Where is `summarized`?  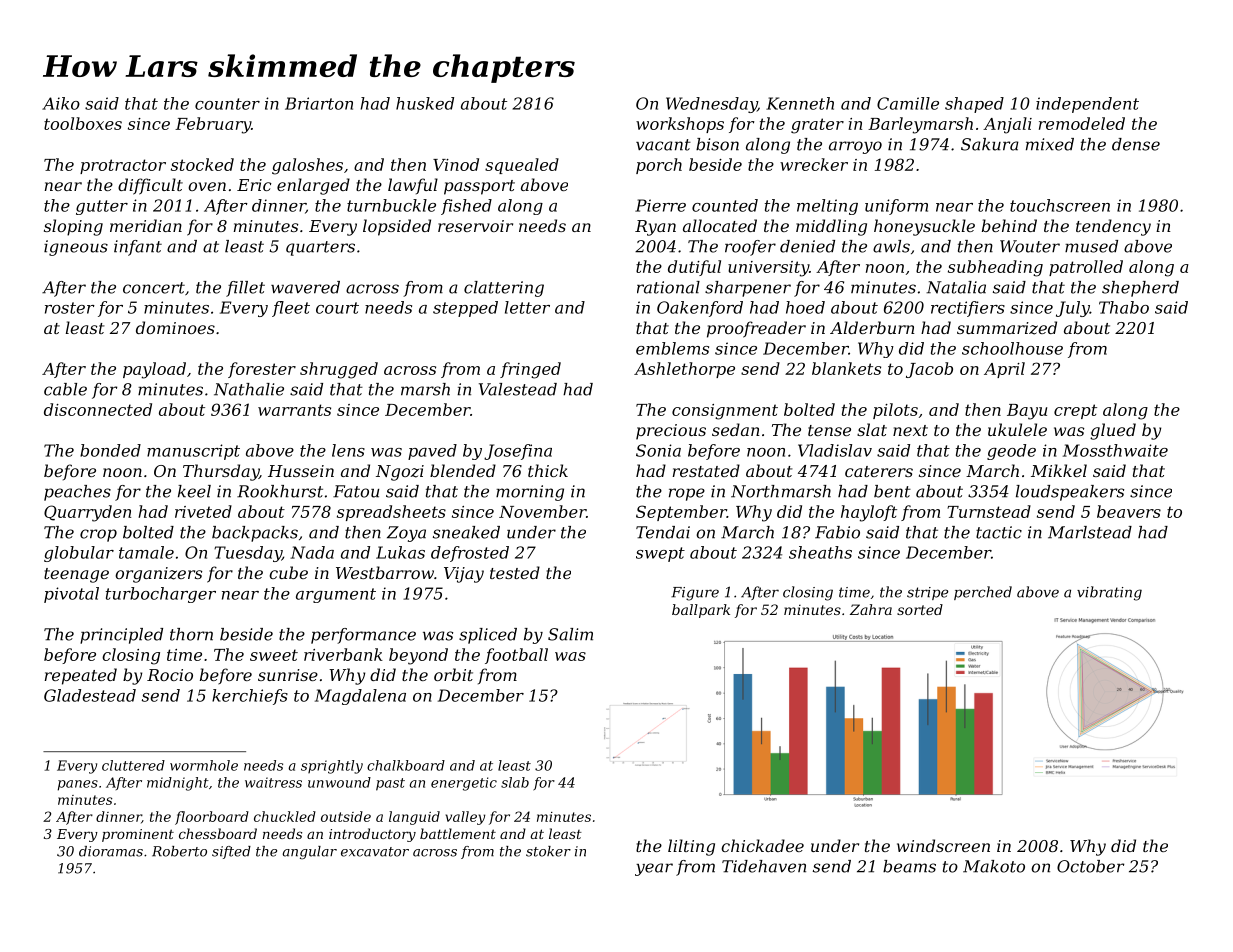
summarized is located at coordinates (1007, 328).
